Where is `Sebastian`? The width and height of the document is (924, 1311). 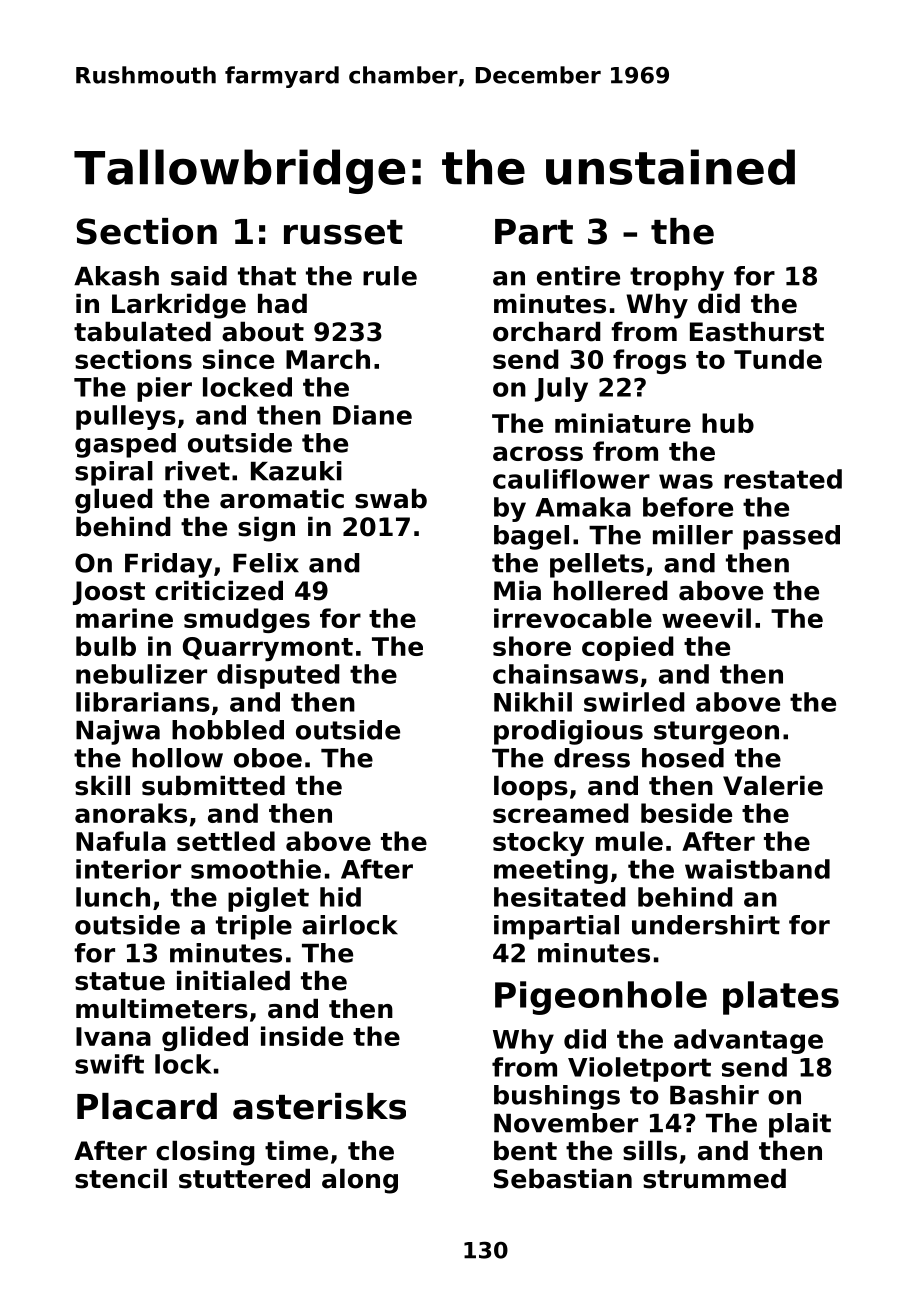 Sebastian is located at coordinates (563, 1178).
